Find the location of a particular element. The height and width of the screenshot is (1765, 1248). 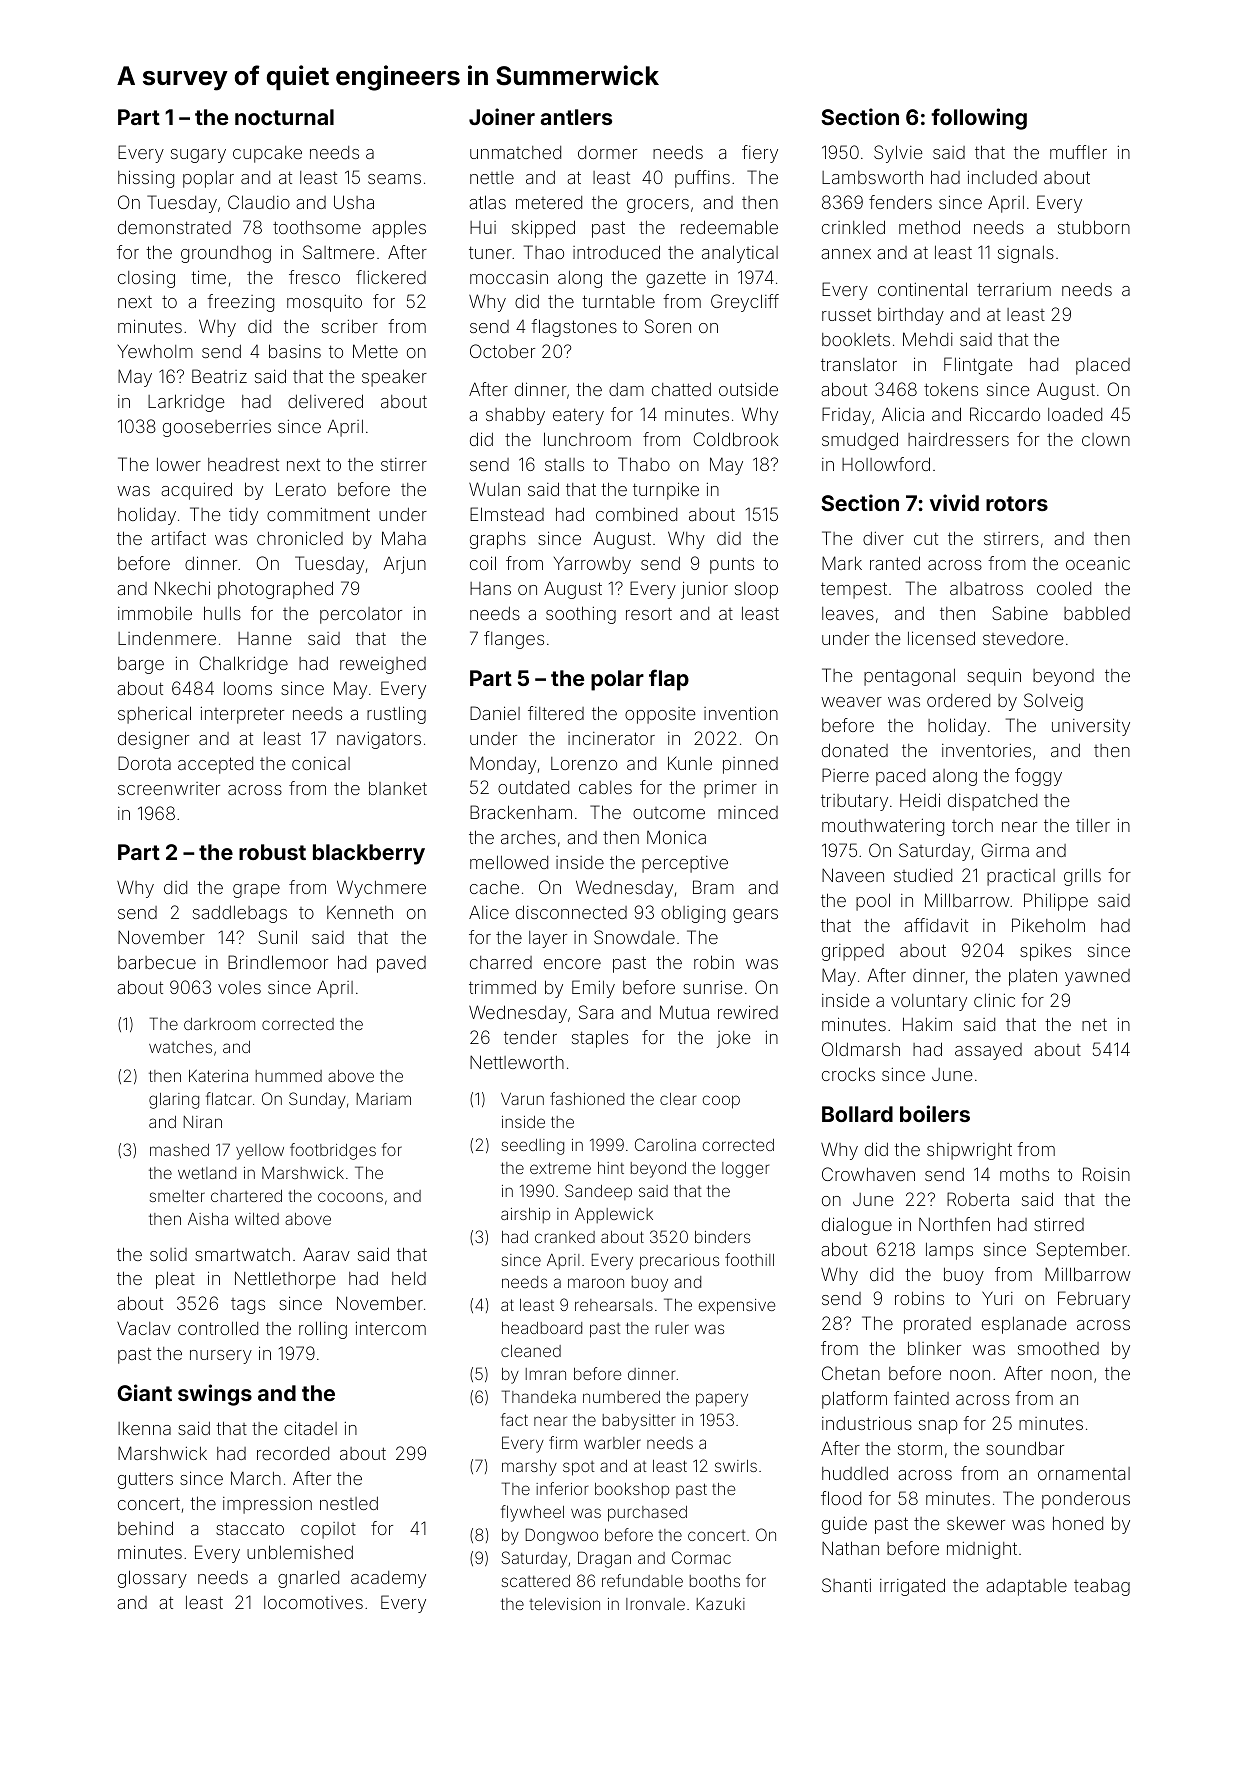

freezing is located at coordinates (240, 303).
